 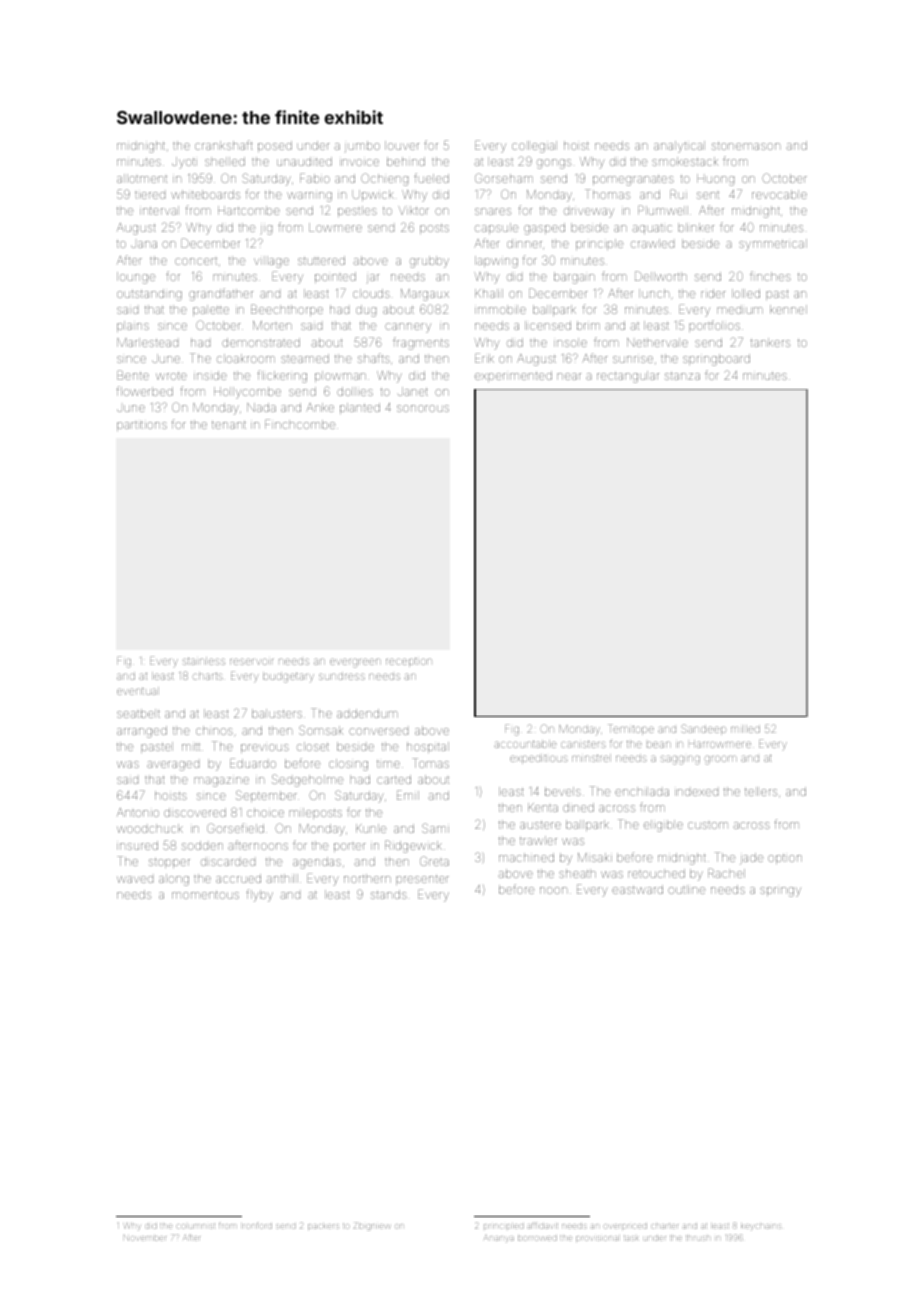 What do you see at coordinates (137, 845) in the image?
I see `insured` at bounding box center [137, 845].
